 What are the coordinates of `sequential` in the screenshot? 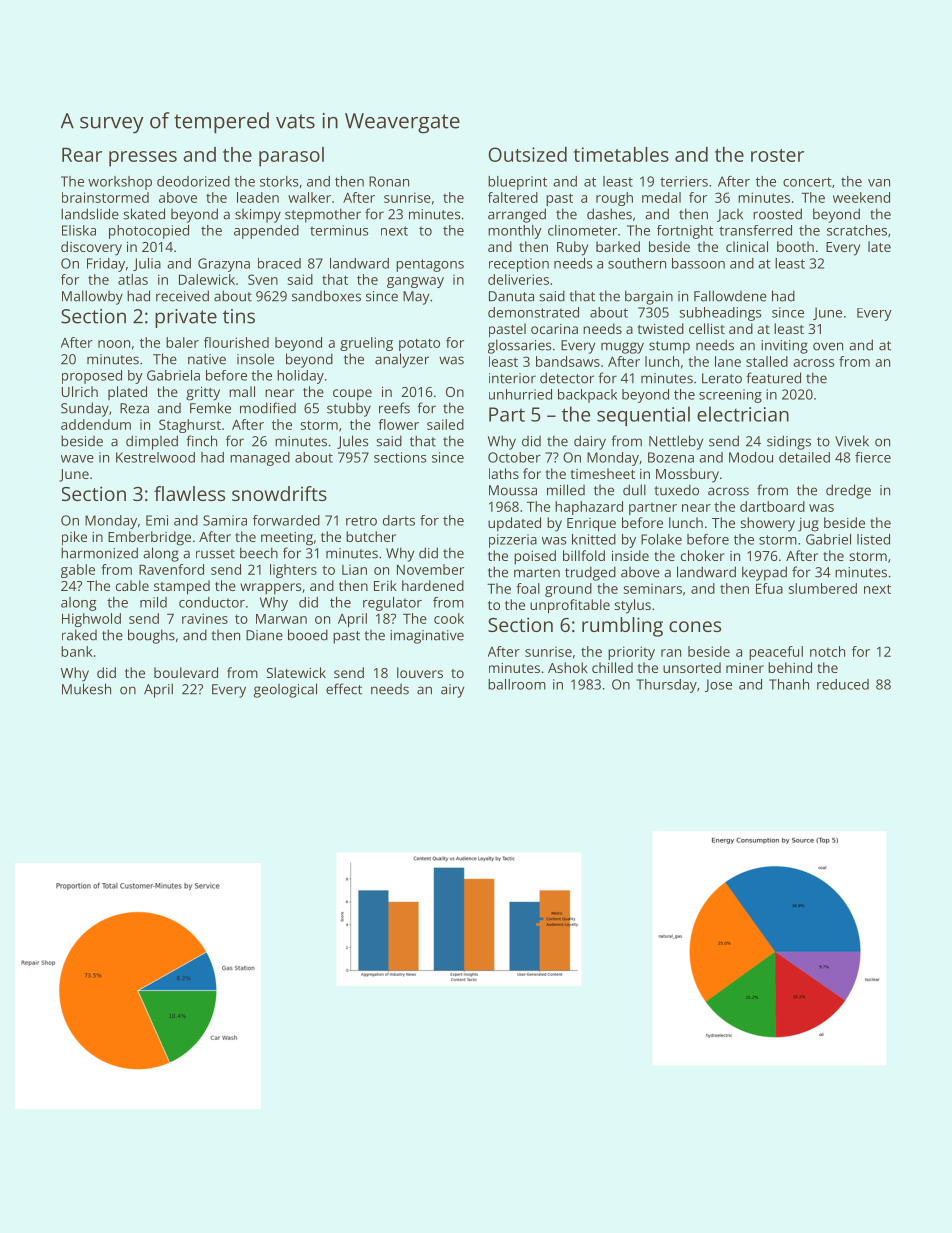 It's located at (643, 416).
